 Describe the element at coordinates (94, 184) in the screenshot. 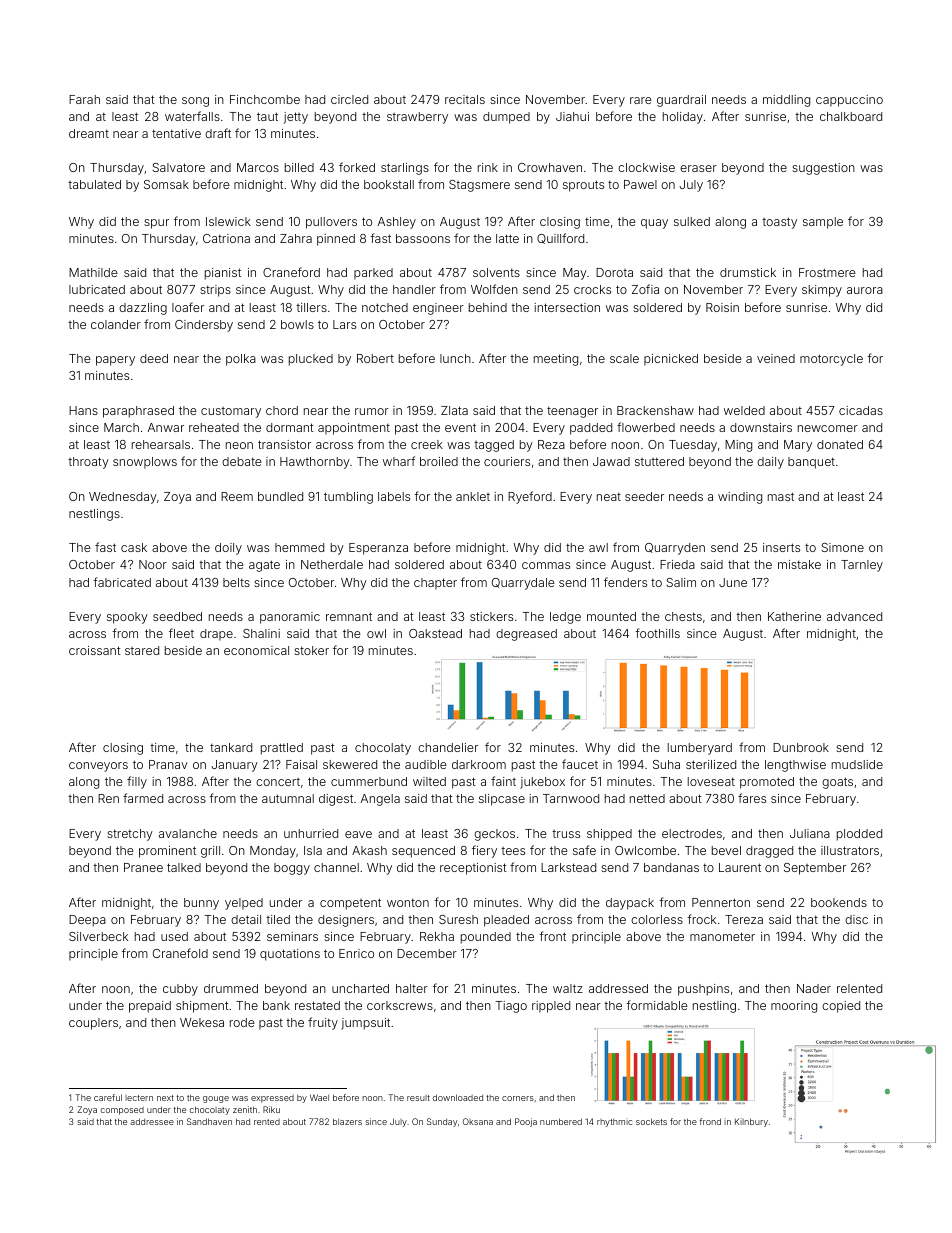

I see `tabulated` at that location.
